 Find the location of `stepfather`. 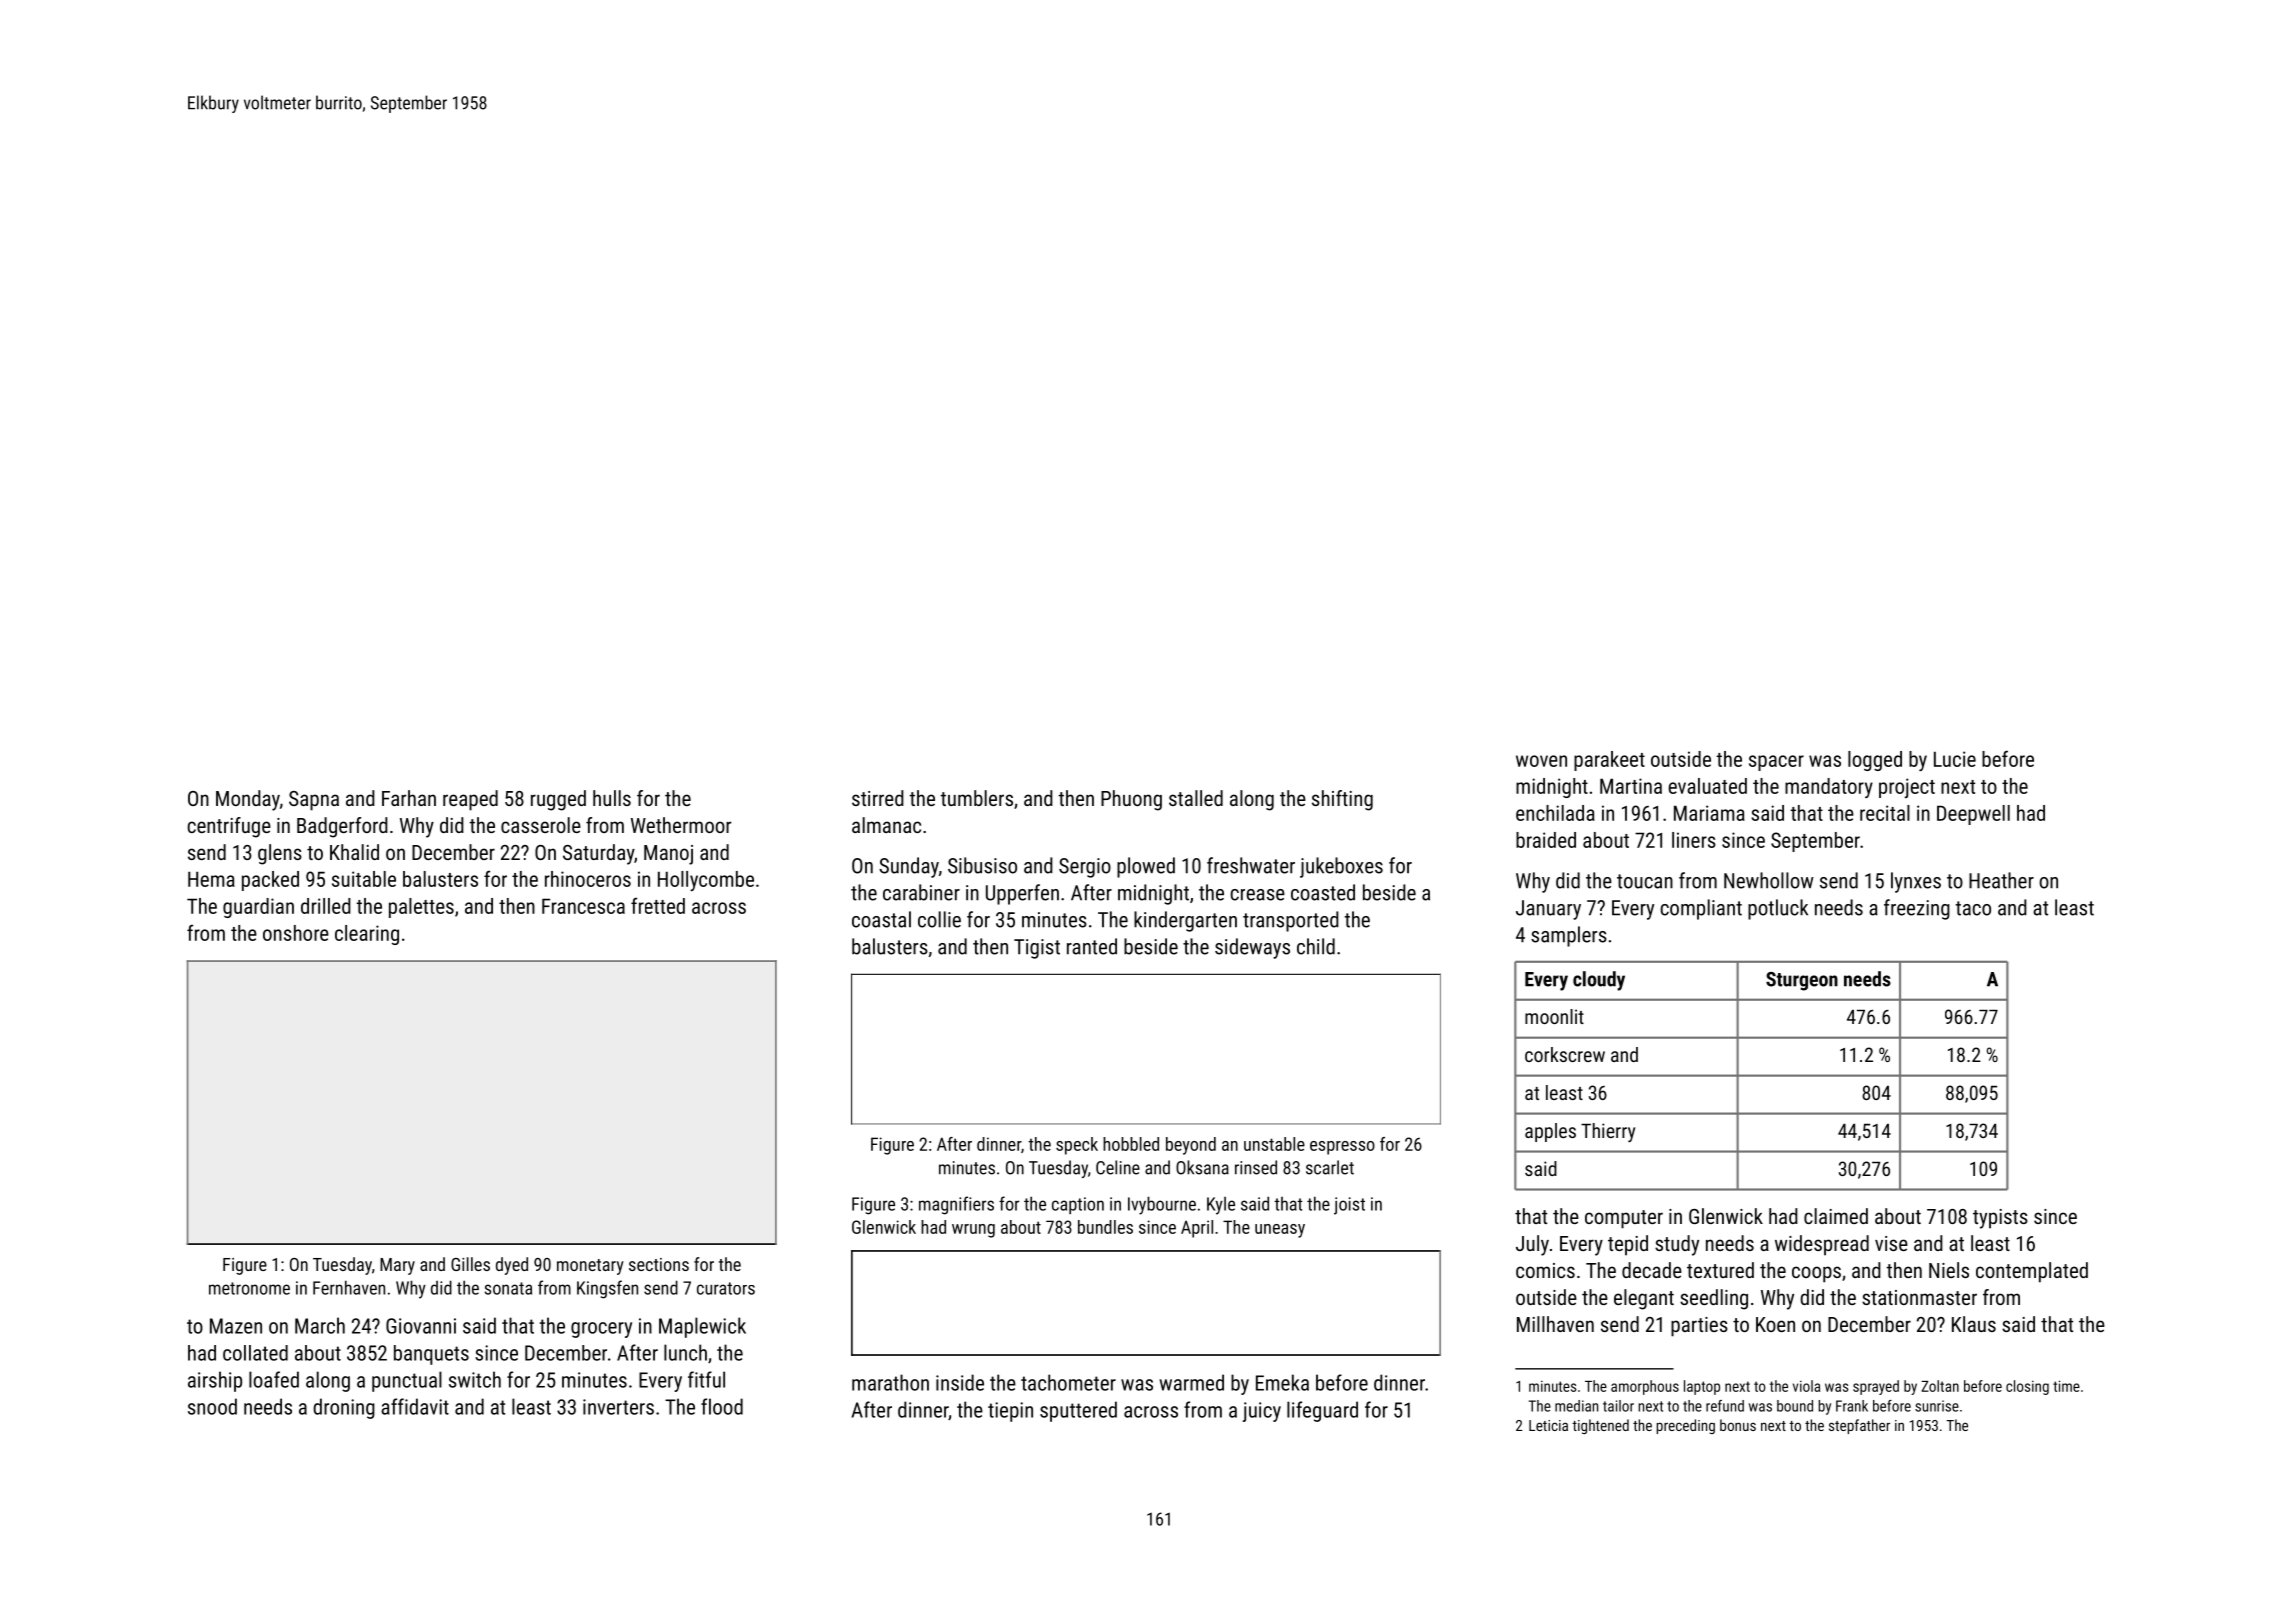

stepfather is located at coordinates (1859, 1426).
